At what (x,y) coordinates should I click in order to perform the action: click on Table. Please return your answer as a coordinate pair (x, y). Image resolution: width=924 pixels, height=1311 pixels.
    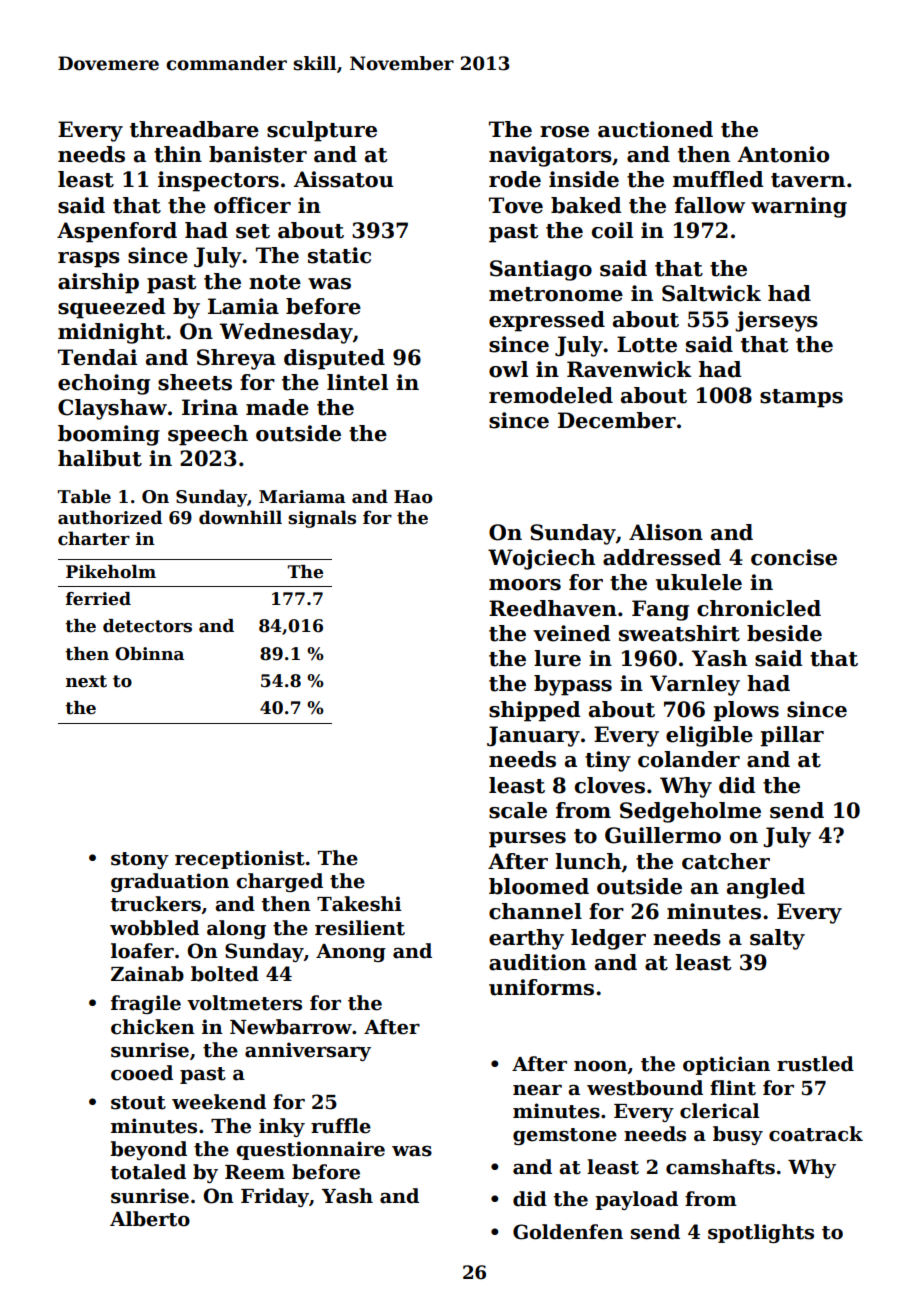
    Looking at the image, I should click on (84, 496).
